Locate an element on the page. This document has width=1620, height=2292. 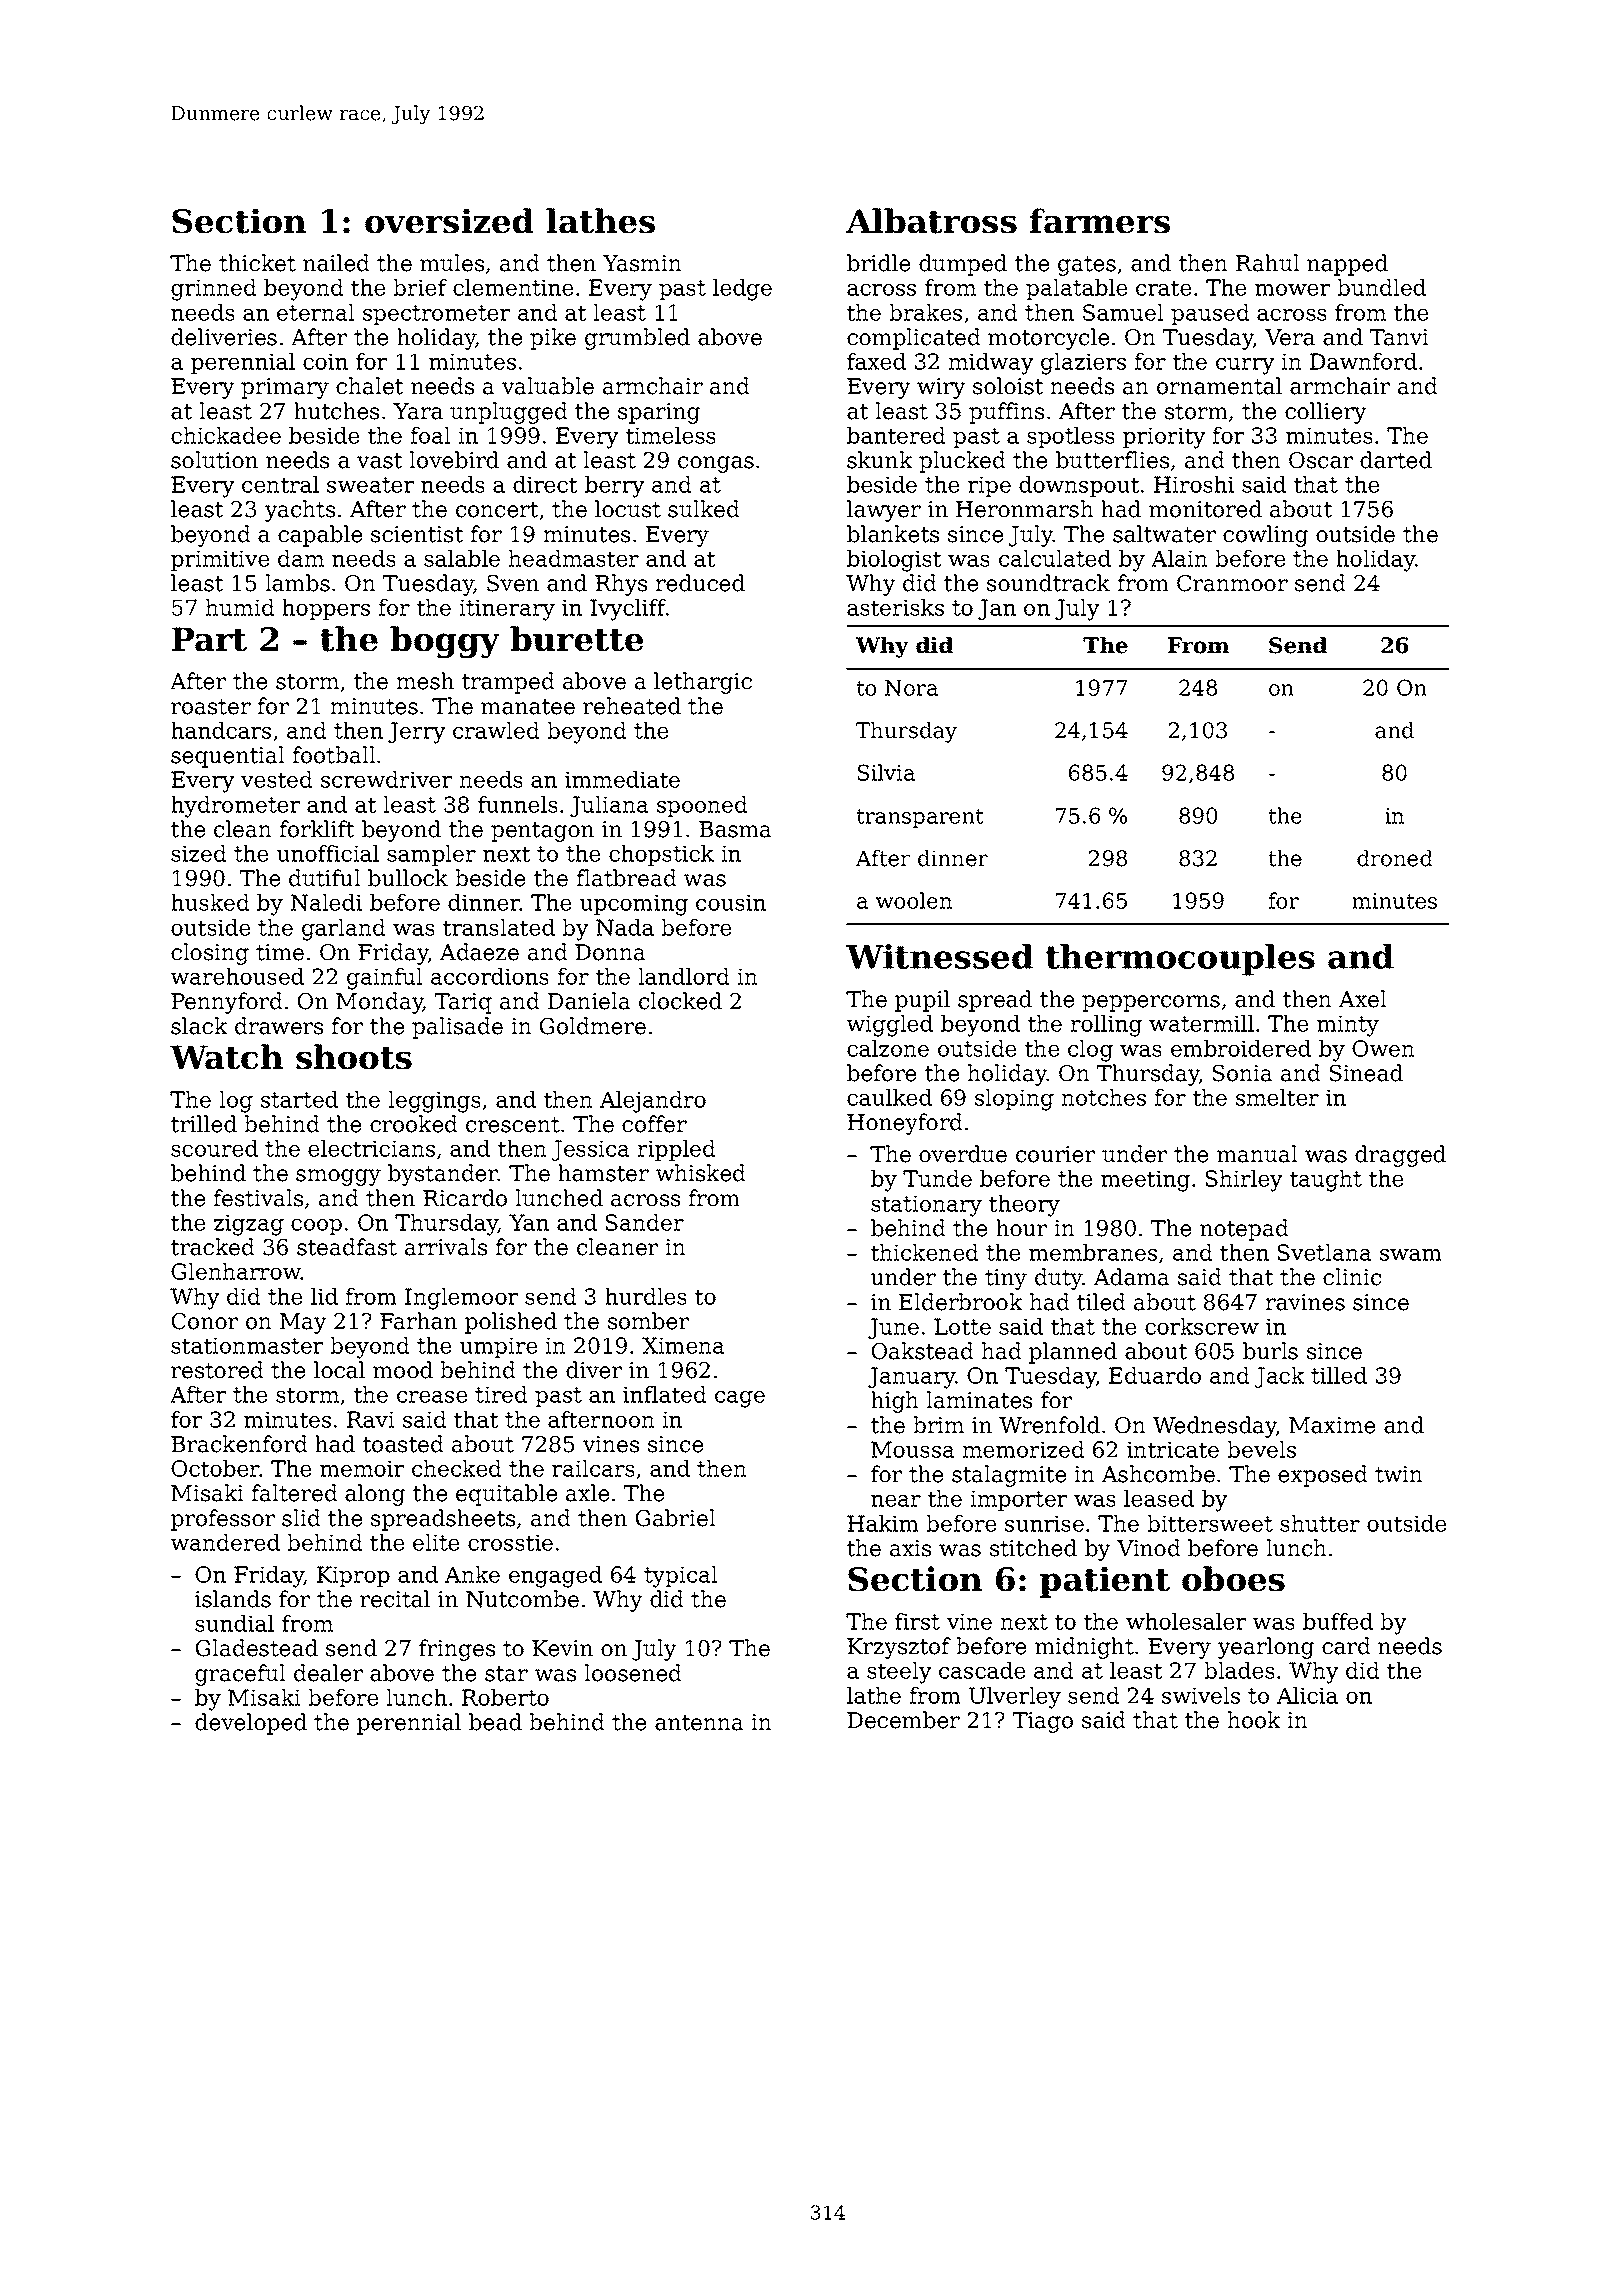
tracked is located at coordinates (213, 1247).
